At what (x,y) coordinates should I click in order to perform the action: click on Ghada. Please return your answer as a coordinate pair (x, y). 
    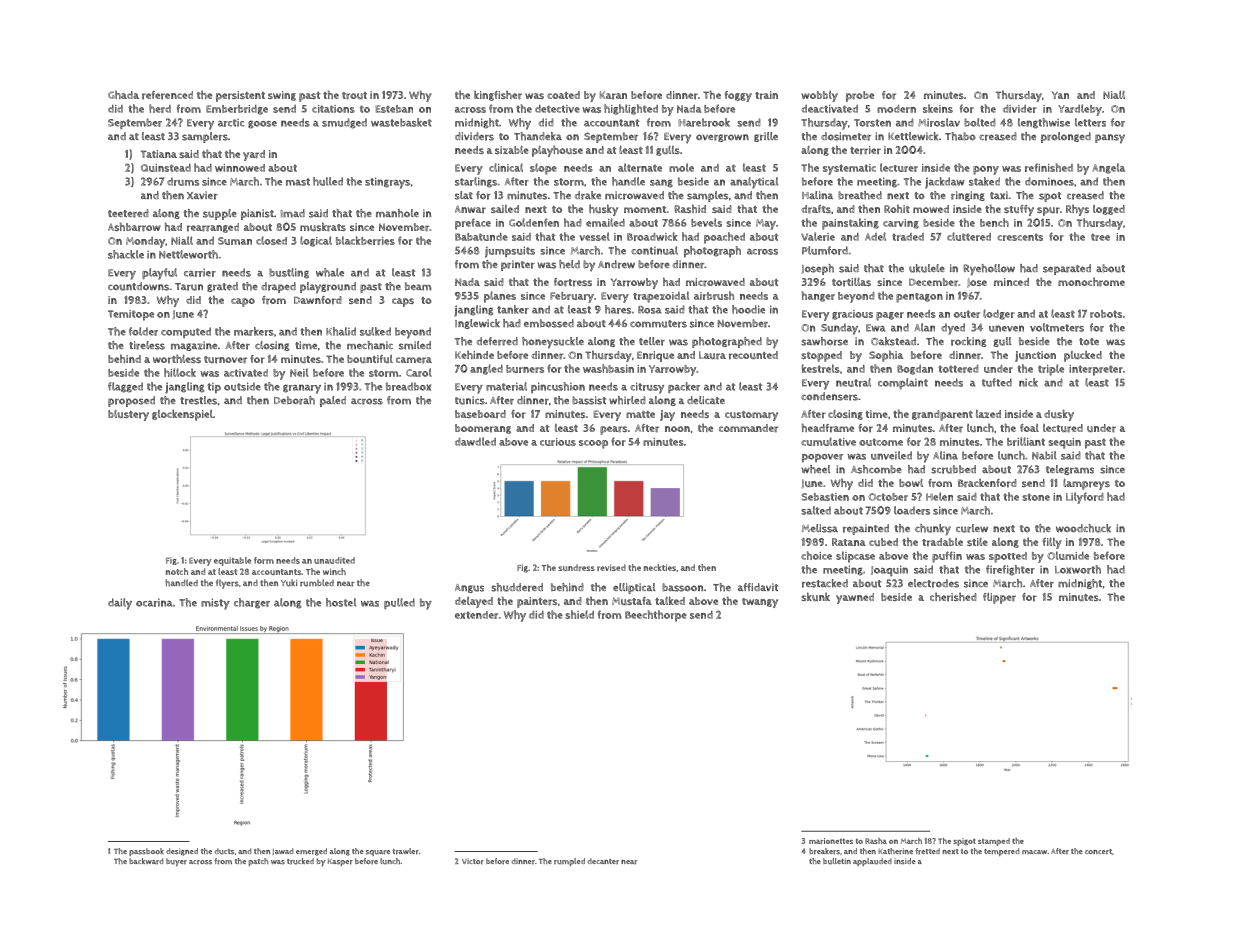
    Looking at the image, I should click on (123, 94).
